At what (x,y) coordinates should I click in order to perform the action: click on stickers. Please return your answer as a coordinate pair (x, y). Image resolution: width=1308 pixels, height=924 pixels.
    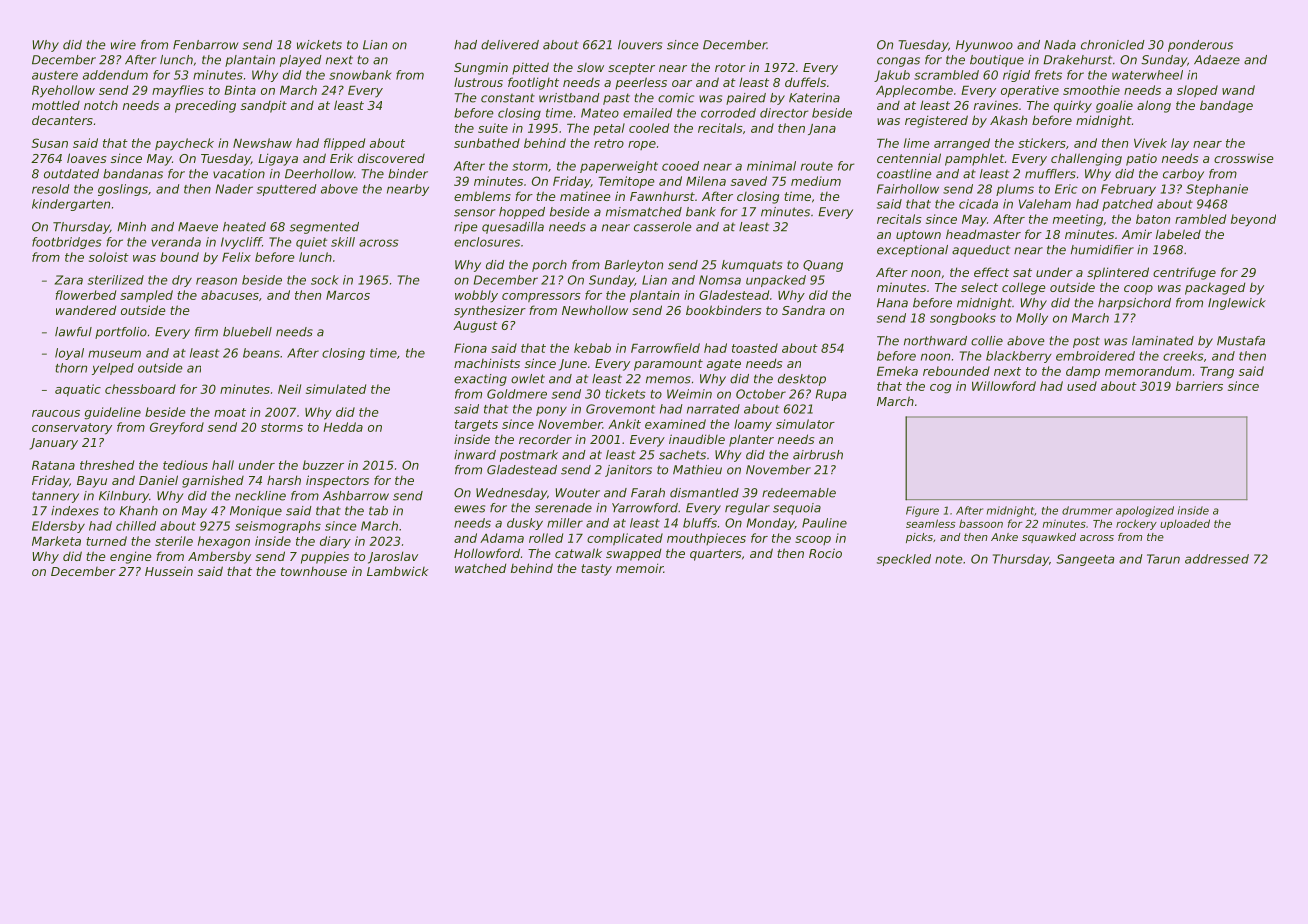
    Looking at the image, I should click on (1042, 143).
